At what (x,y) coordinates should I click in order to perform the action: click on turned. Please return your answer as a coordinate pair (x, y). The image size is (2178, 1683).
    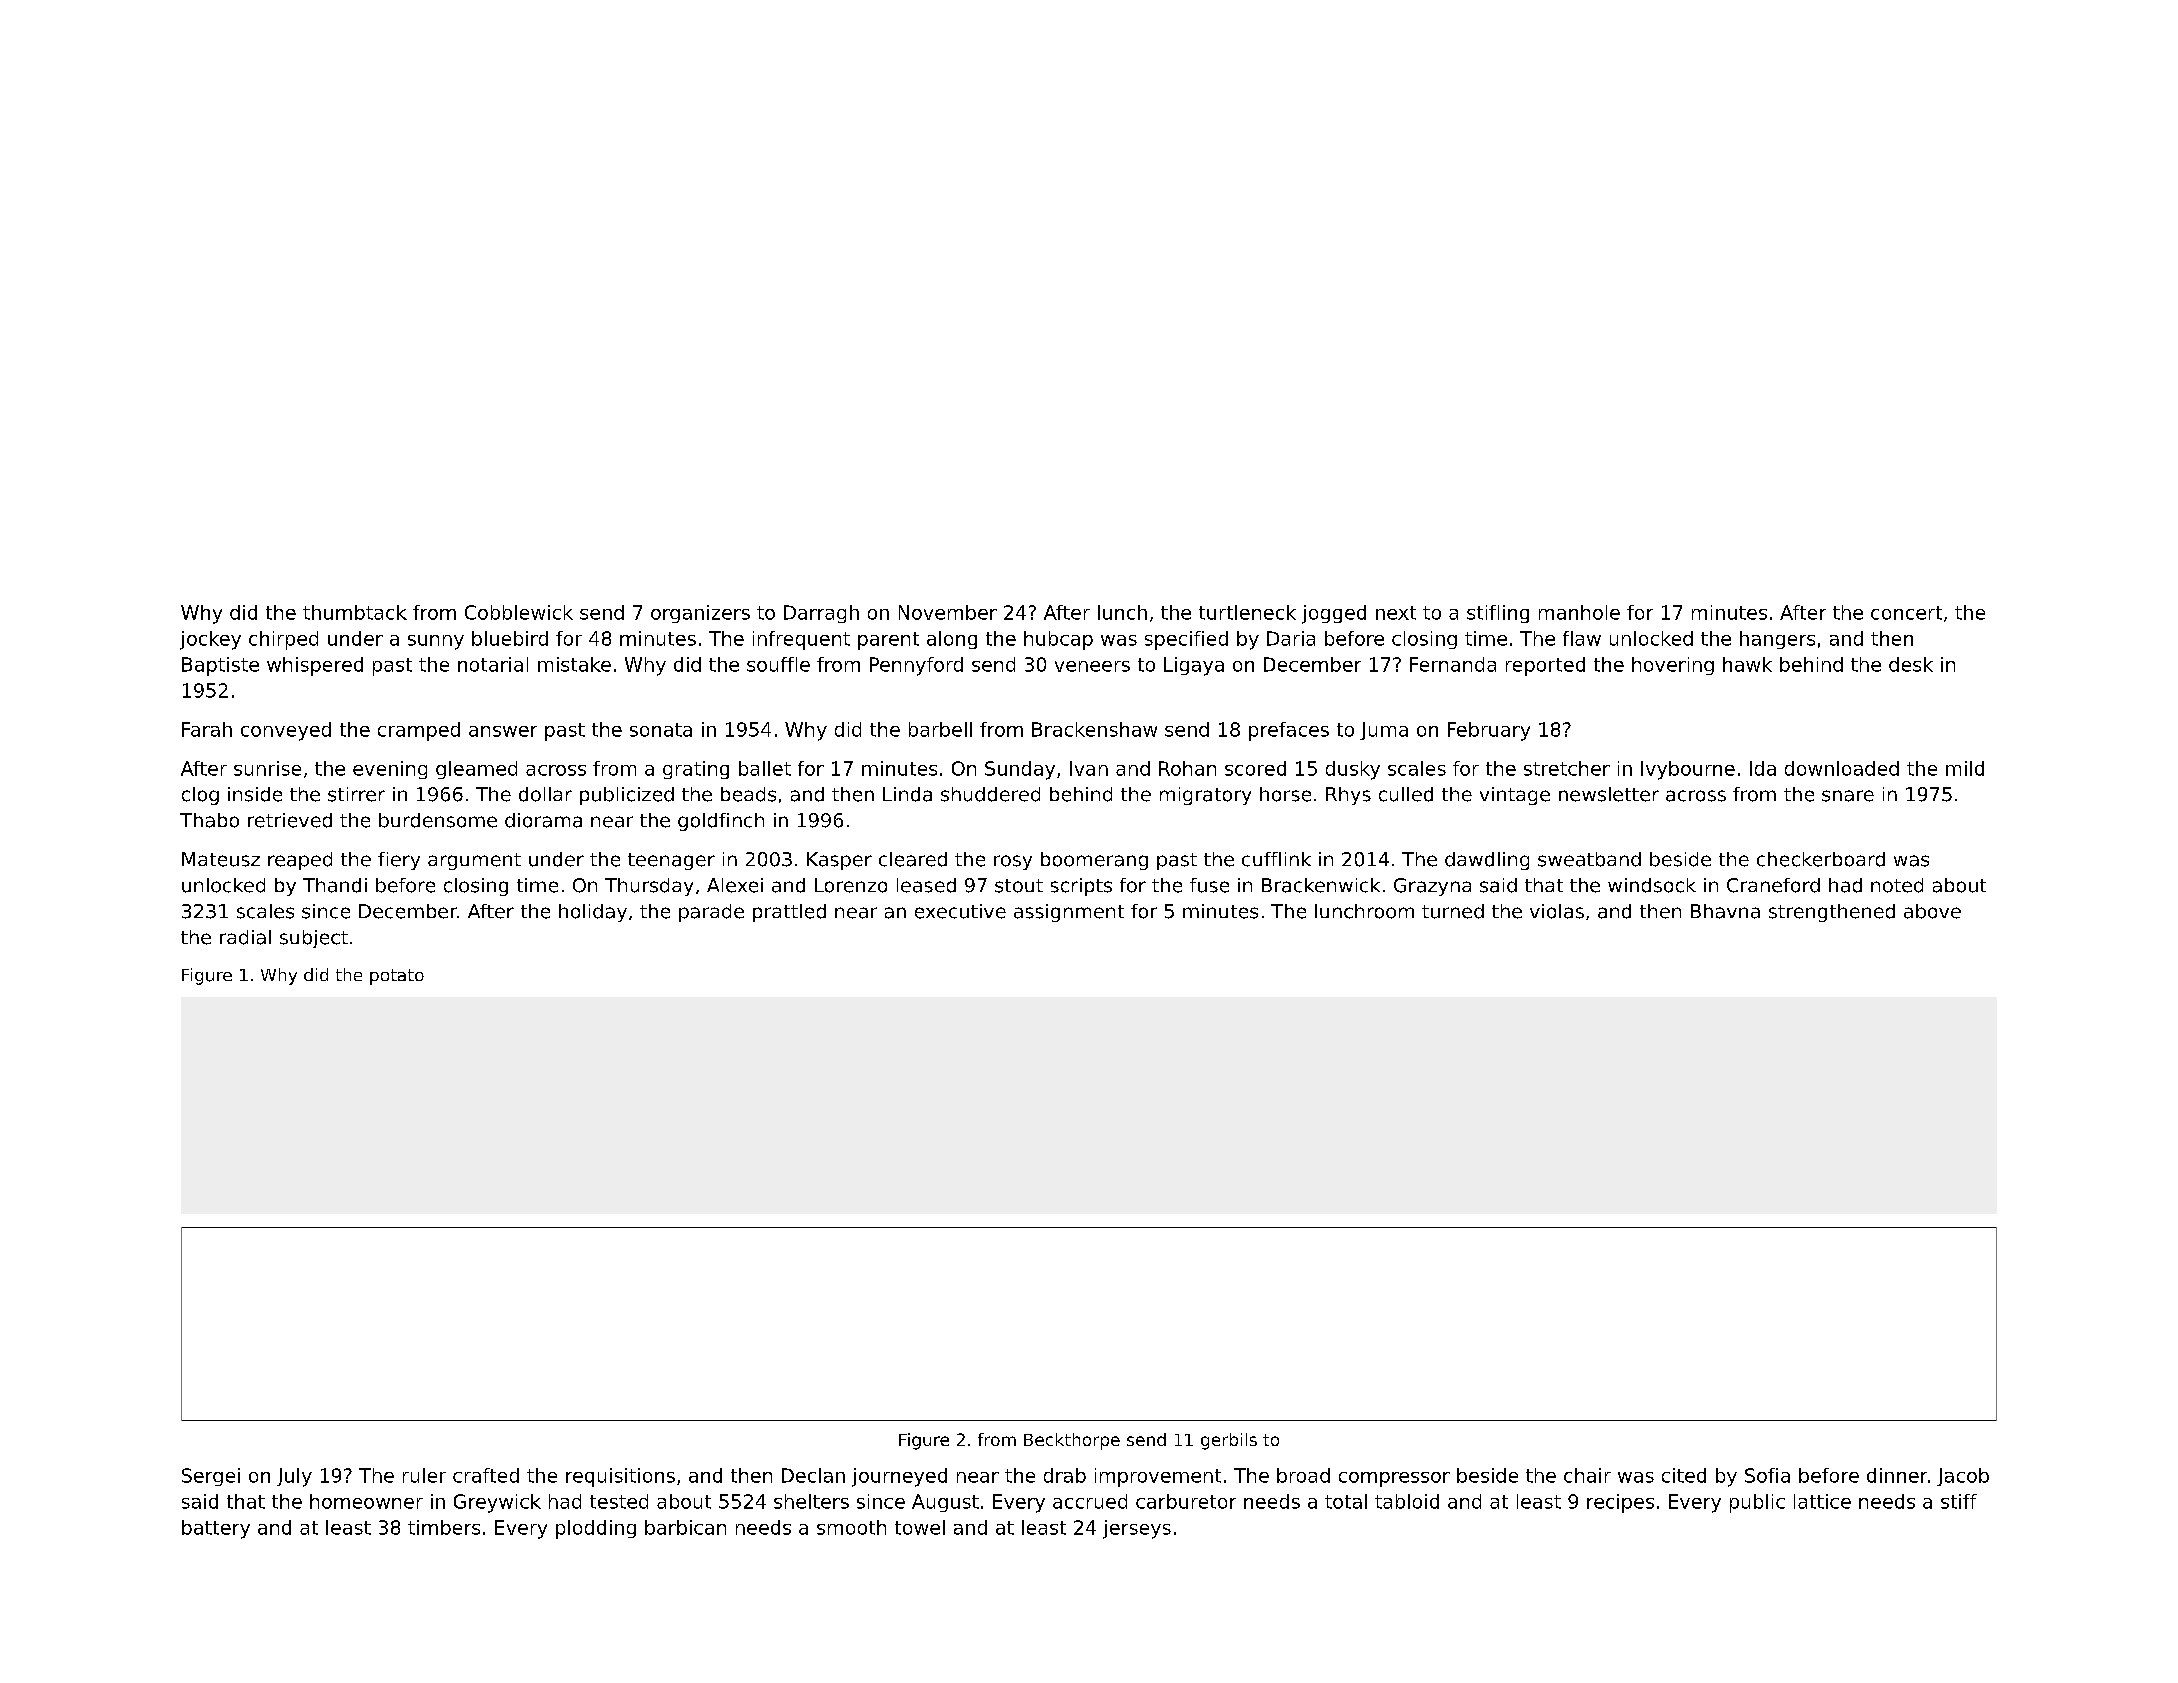
    Looking at the image, I should click on (1453, 911).
